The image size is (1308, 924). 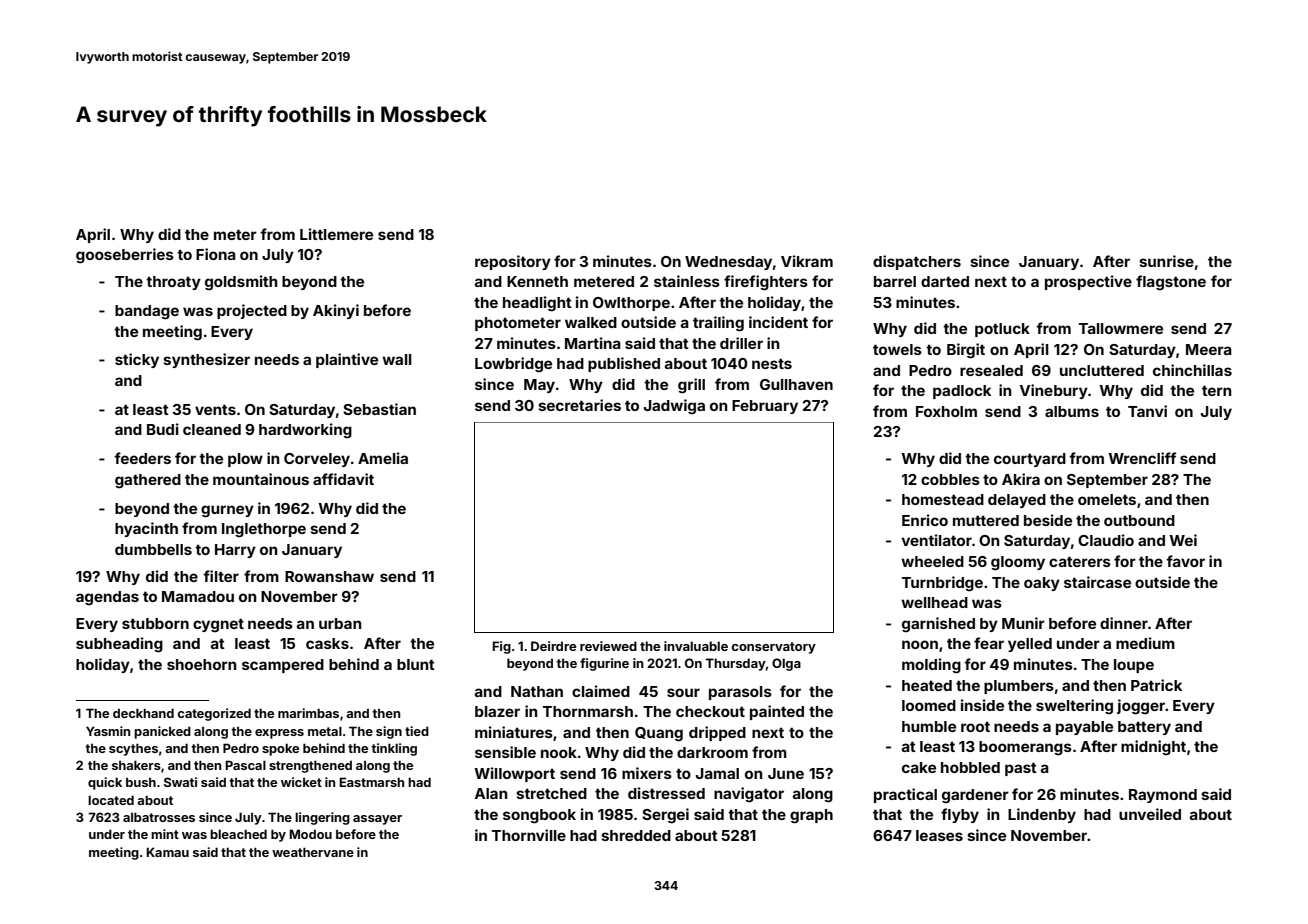 What do you see at coordinates (786, 664) in the document?
I see `Olga` at bounding box center [786, 664].
